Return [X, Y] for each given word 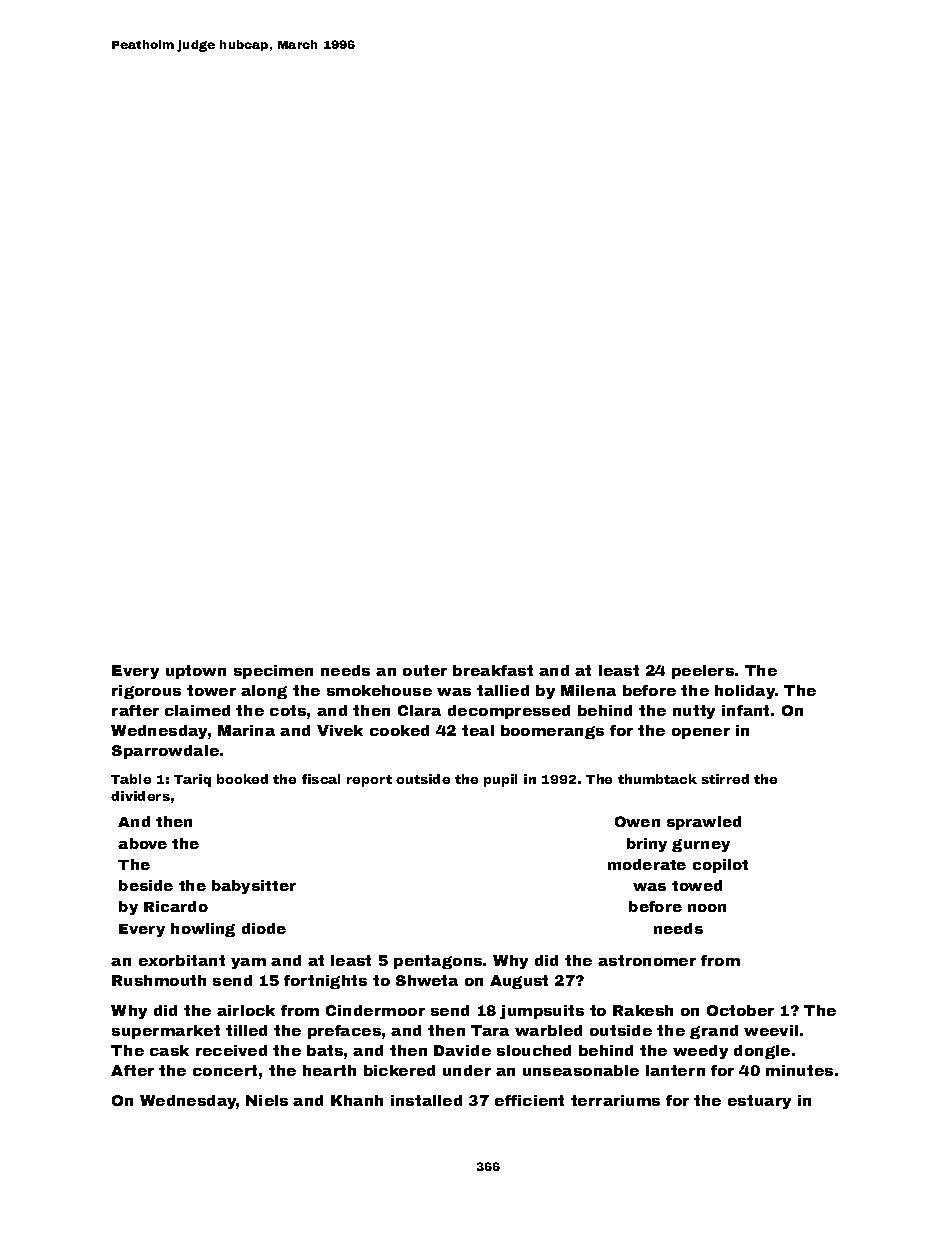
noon [707, 908]
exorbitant [182, 960]
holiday [745, 692]
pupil [500, 780]
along [264, 692]
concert [225, 1070]
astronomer [647, 960]
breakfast [493, 670]
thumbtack [657, 779]
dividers [140, 796]
